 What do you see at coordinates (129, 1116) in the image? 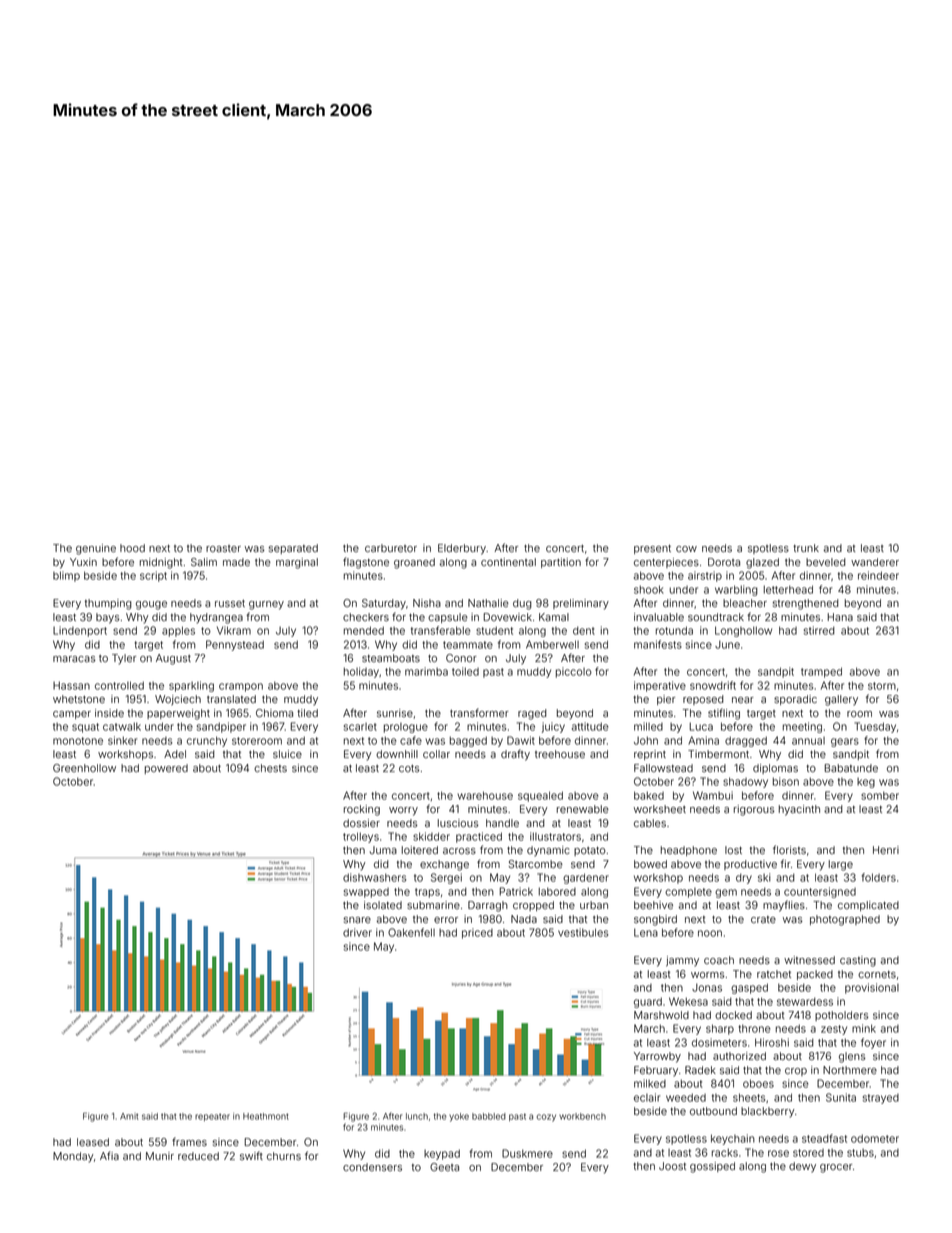
I see `Amit` at bounding box center [129, 1116].
